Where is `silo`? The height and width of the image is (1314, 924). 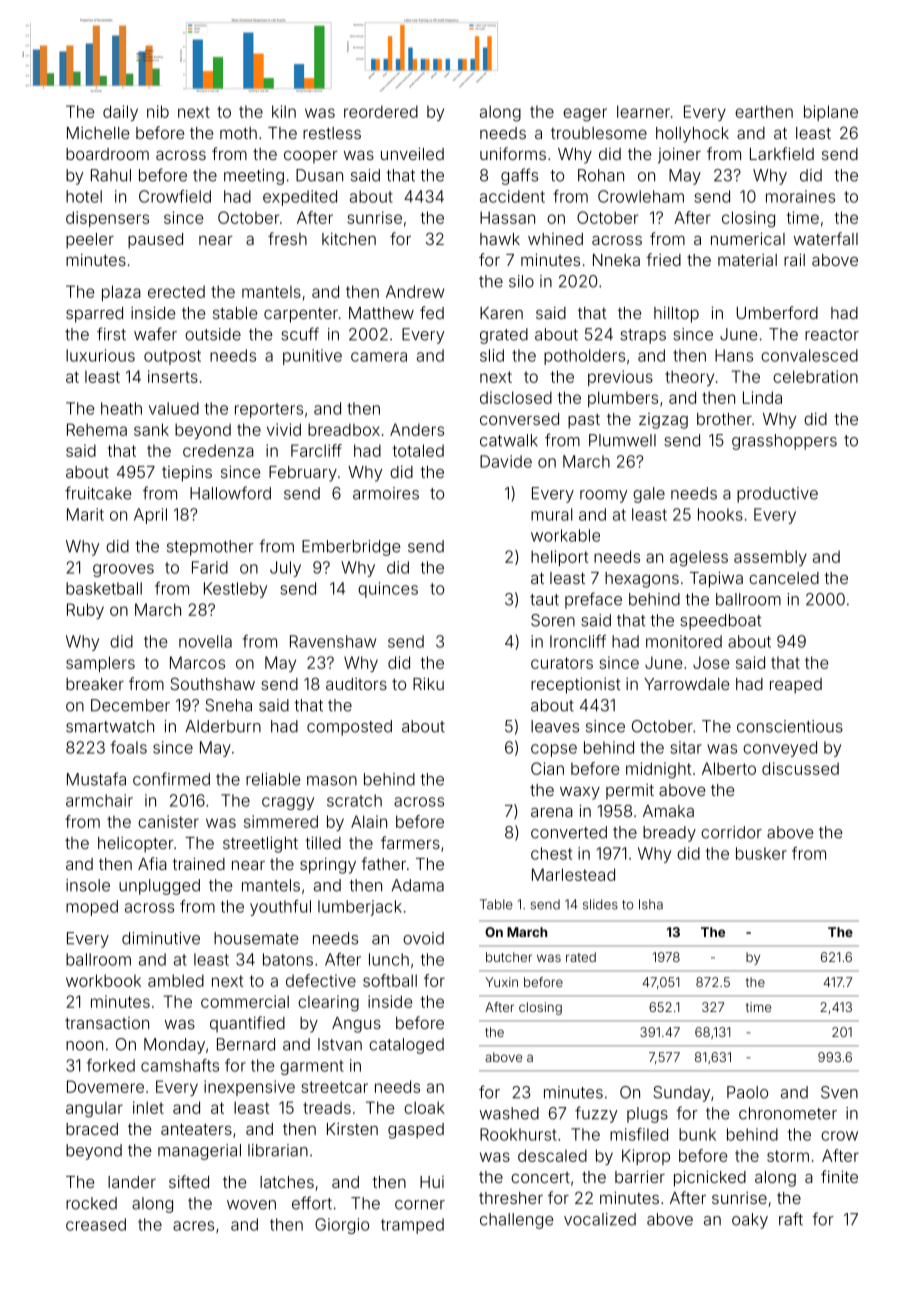 silo is located at coordinates (521, 281).
